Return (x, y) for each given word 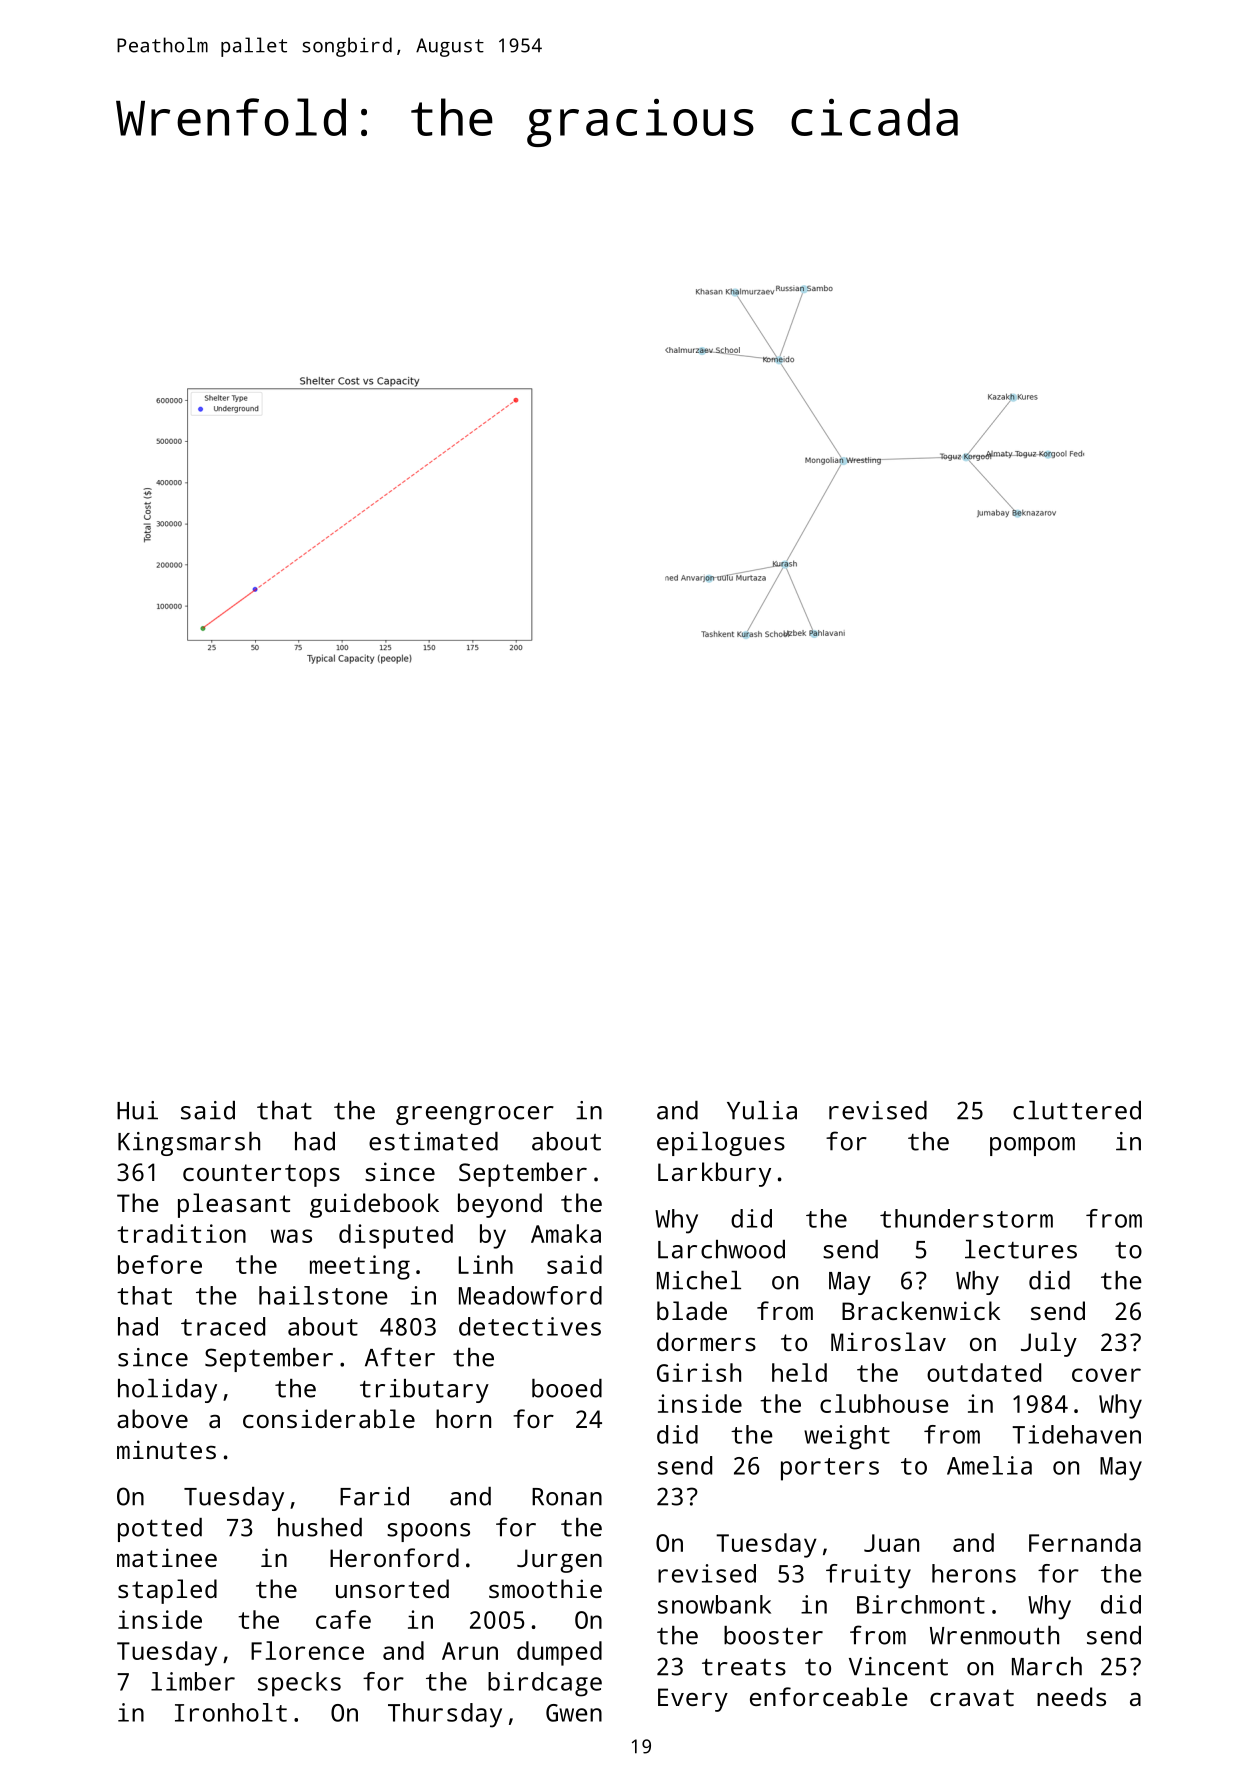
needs (1071, 1696)
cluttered (1077, 1110)
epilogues (721, 1144)
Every (693, 1700)
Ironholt (231, 1712)
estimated (433, 1141)
